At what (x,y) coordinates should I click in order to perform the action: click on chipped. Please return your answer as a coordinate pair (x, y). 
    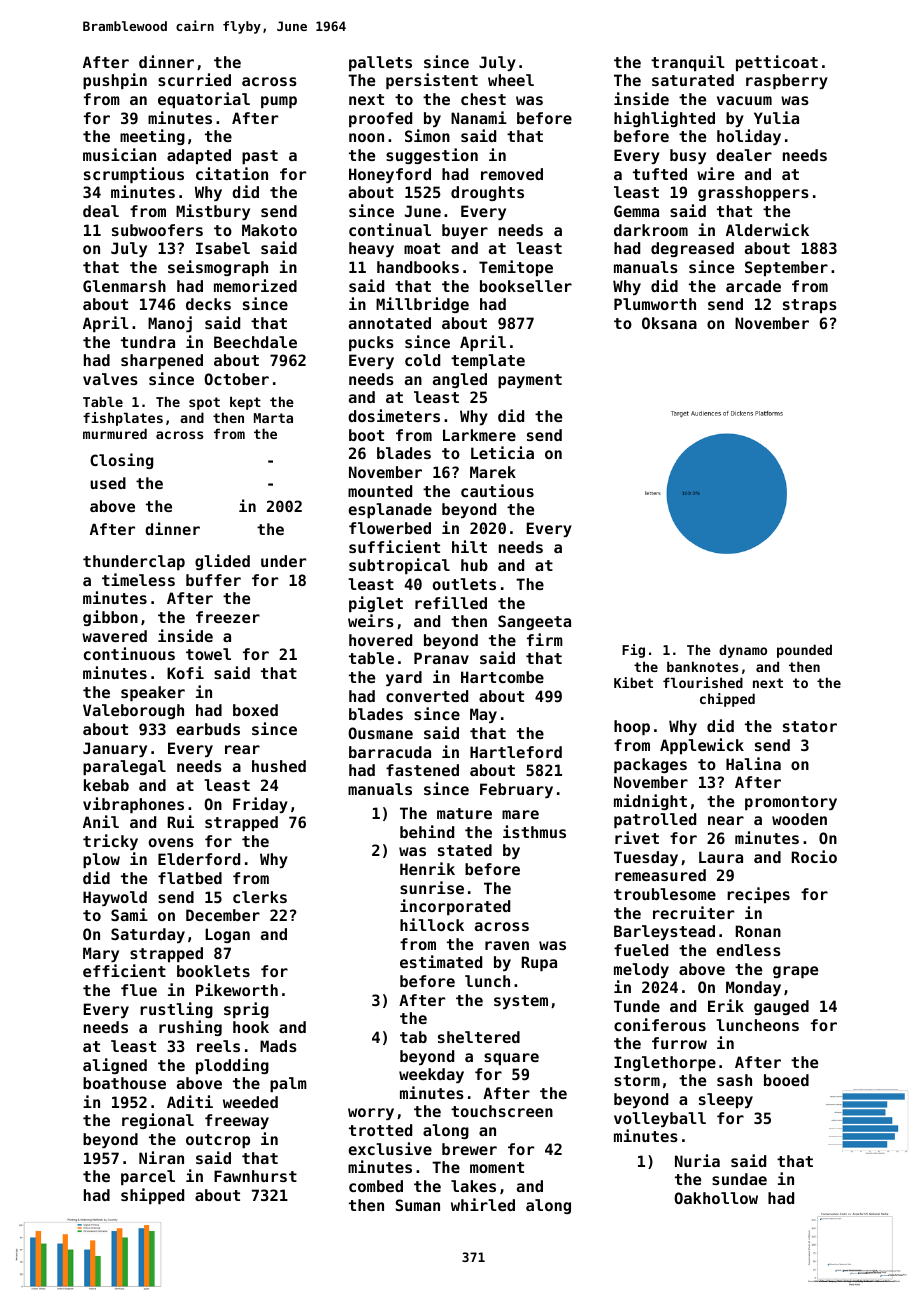
    Looking at the image, I should click on (727, 700).
